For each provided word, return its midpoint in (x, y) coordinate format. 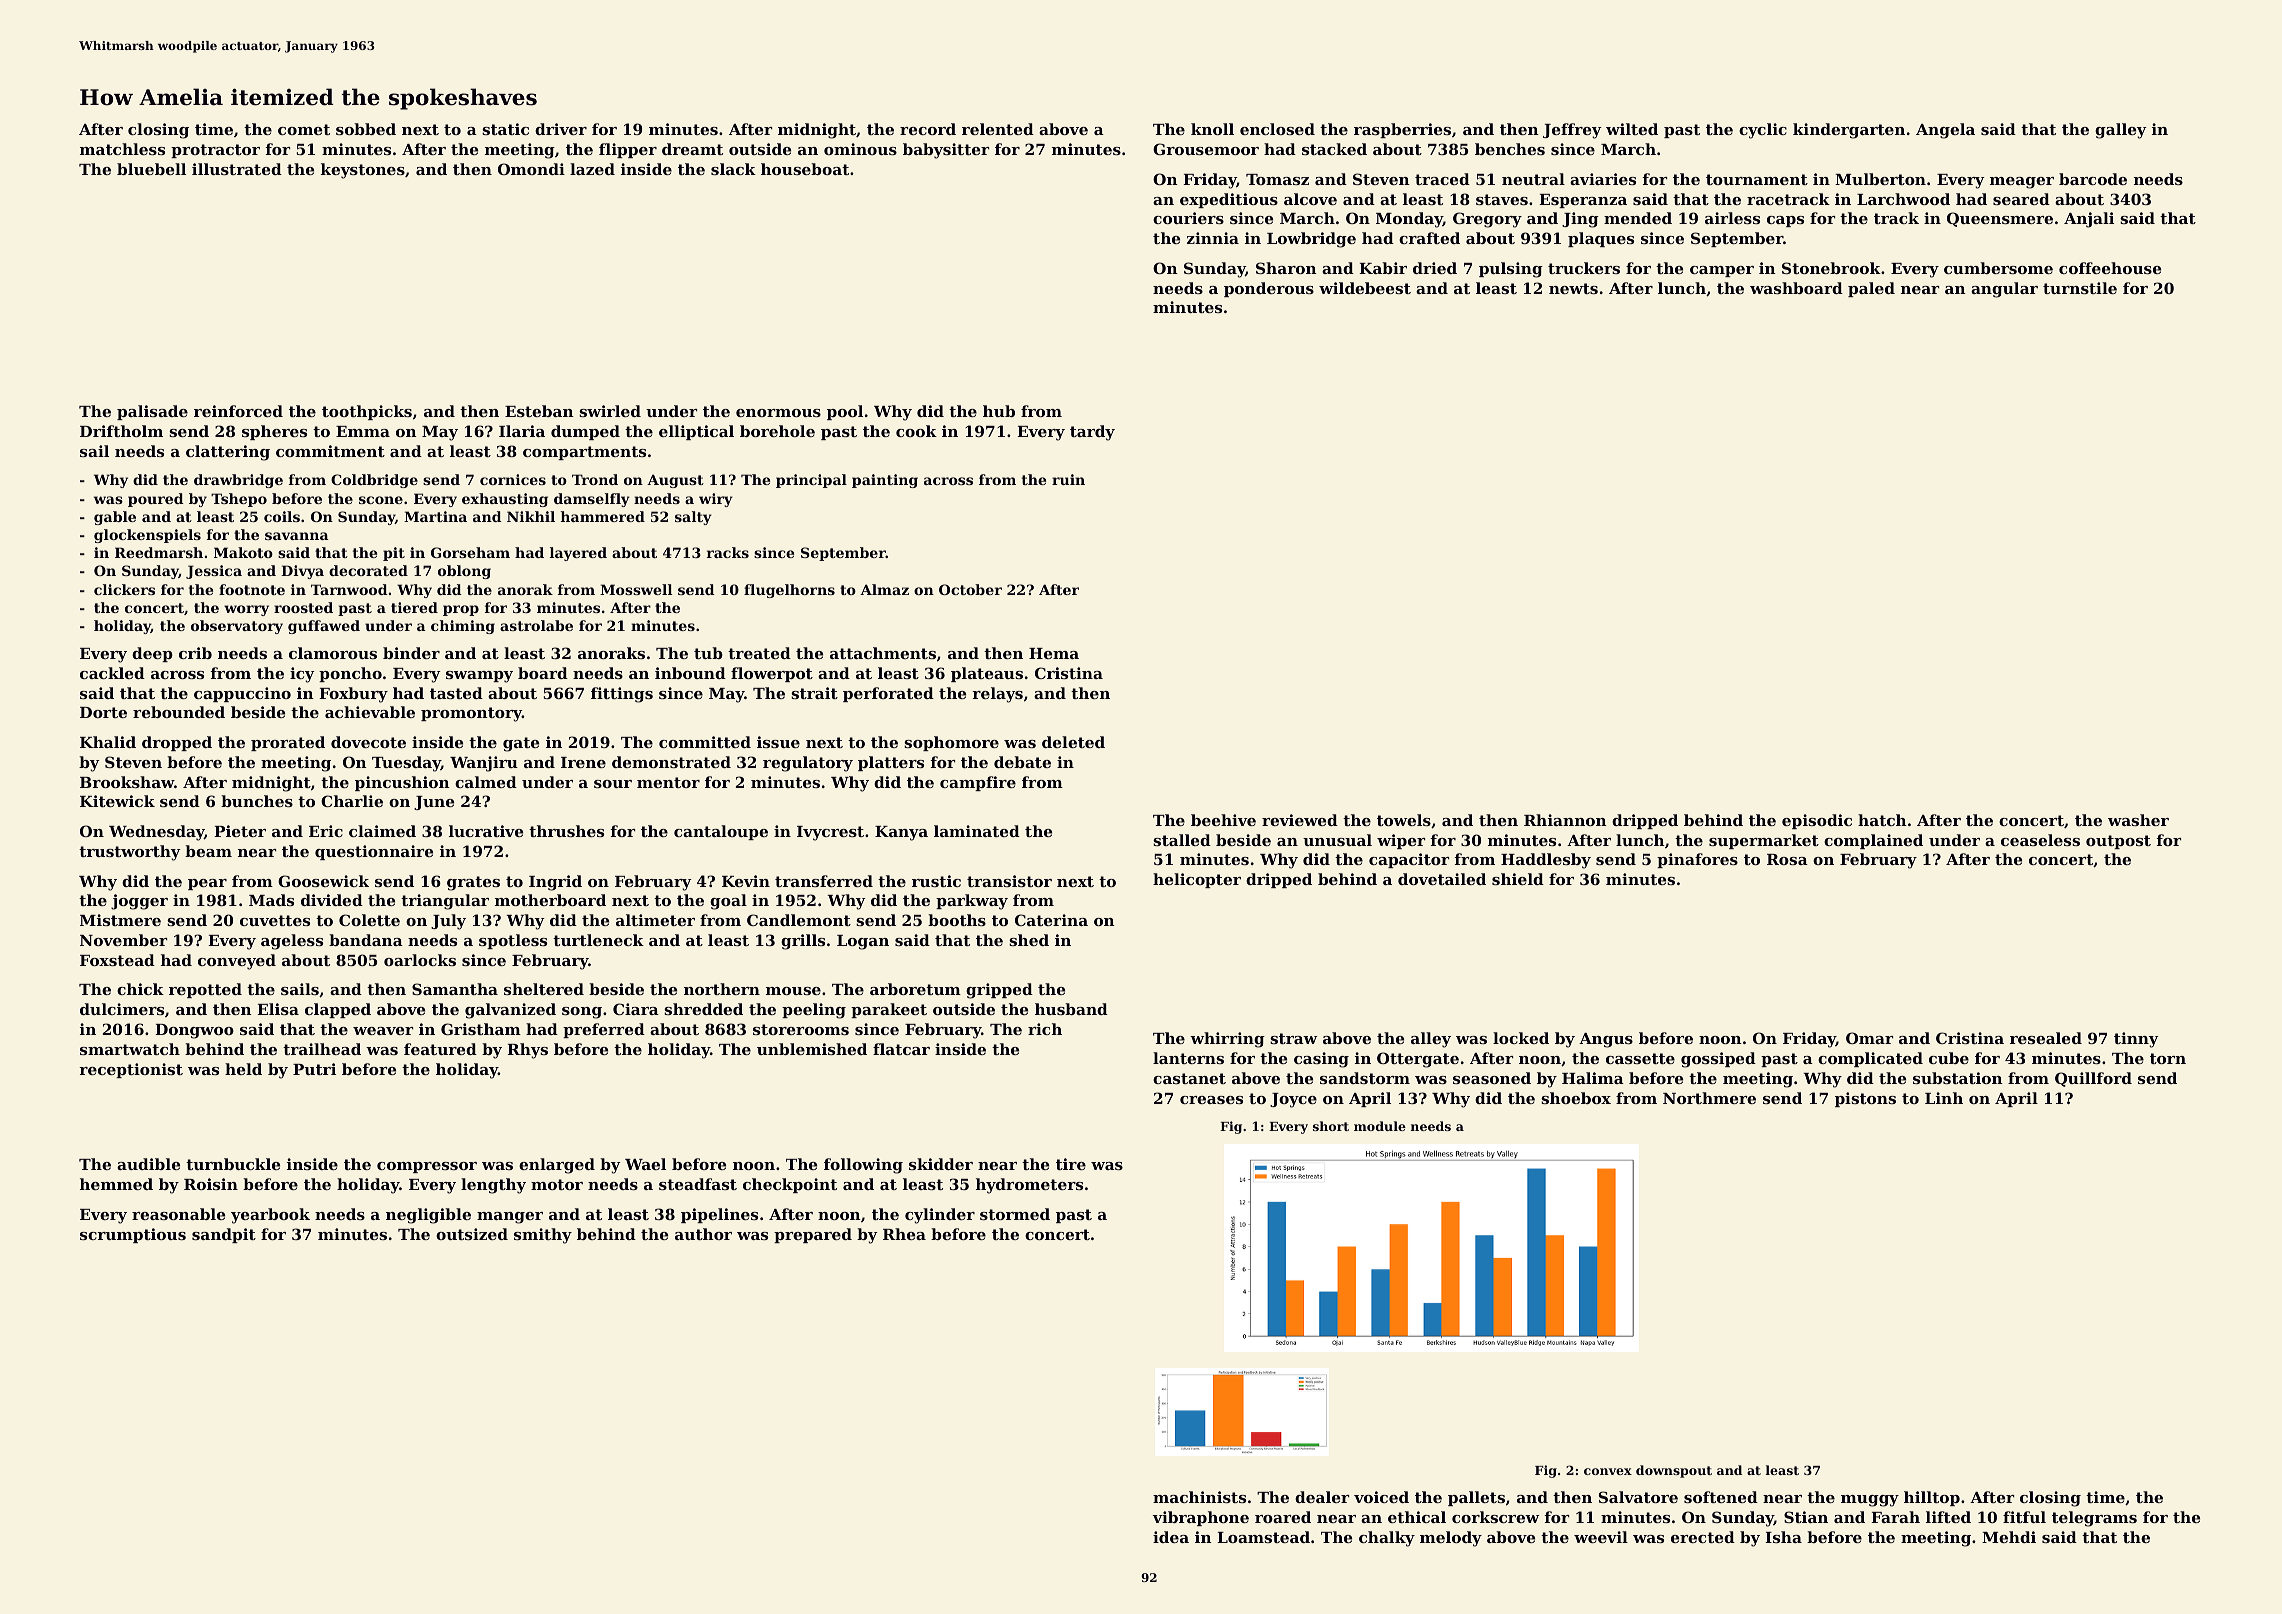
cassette (1640, 1058)
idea (1171, 1537)
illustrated (237, 169)
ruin (1068, 479)
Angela (1945, 131)
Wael (645, 1164)
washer (2138, 820)
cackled (112, 673)
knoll (1212, 129)
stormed (1015, 1214)
